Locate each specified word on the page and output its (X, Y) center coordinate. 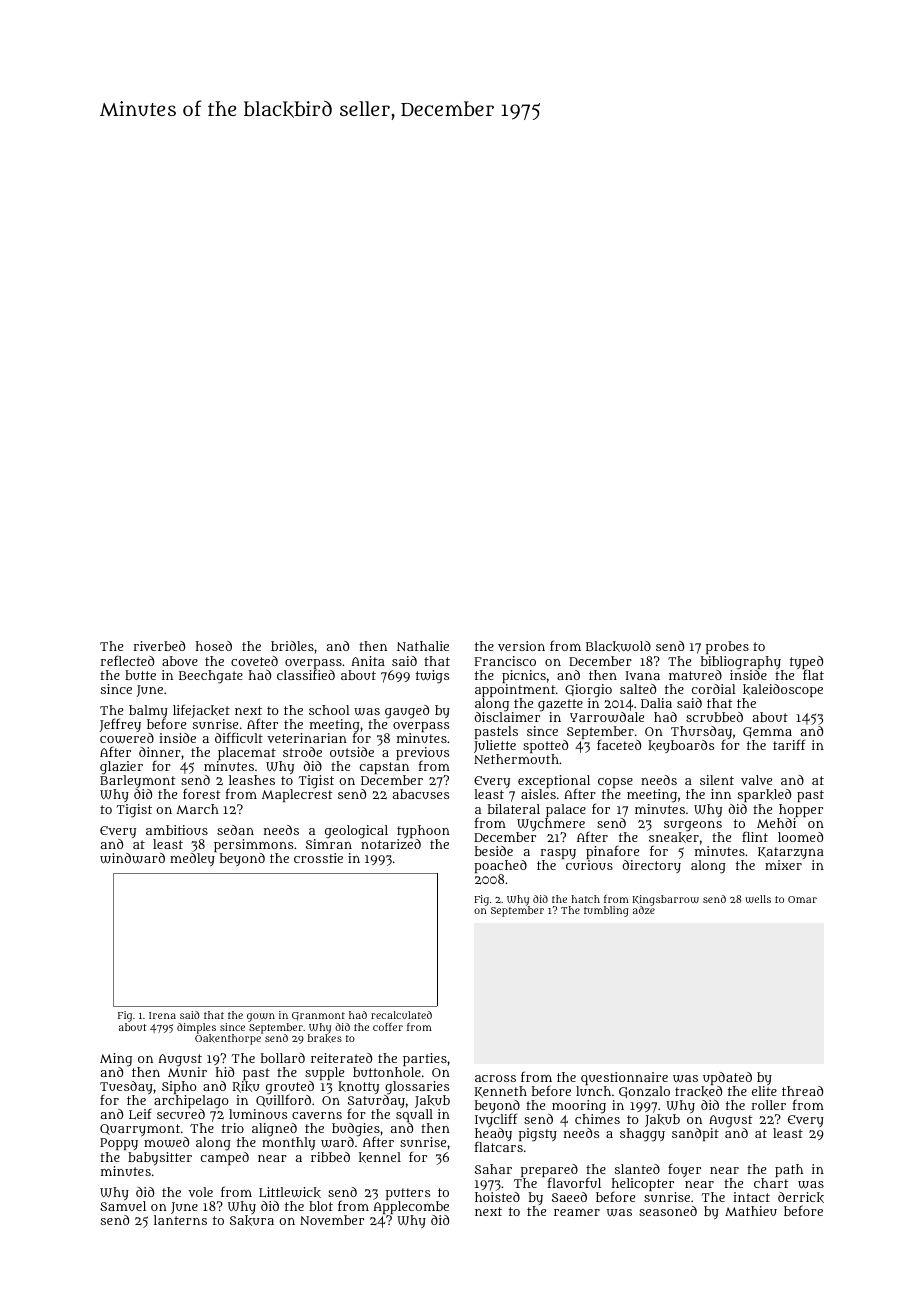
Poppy (119, 1144)
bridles (292, 646)
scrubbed (714, 717)
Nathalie (423, 646)
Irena (162, 1015)
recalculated (401, 1015)
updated (727, 1078)
